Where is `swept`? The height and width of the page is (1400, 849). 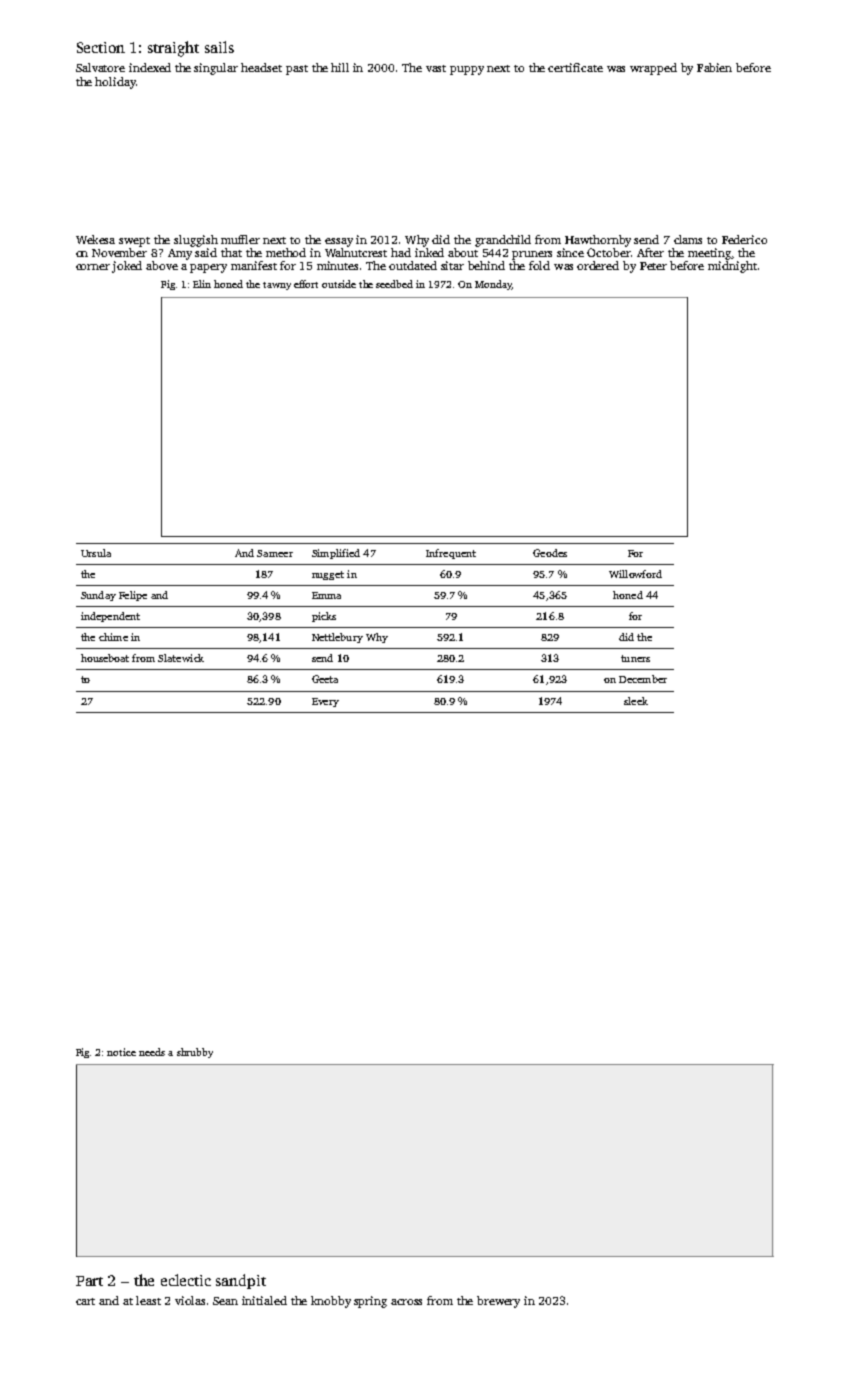
swept is located at coordinates (134, 242).
